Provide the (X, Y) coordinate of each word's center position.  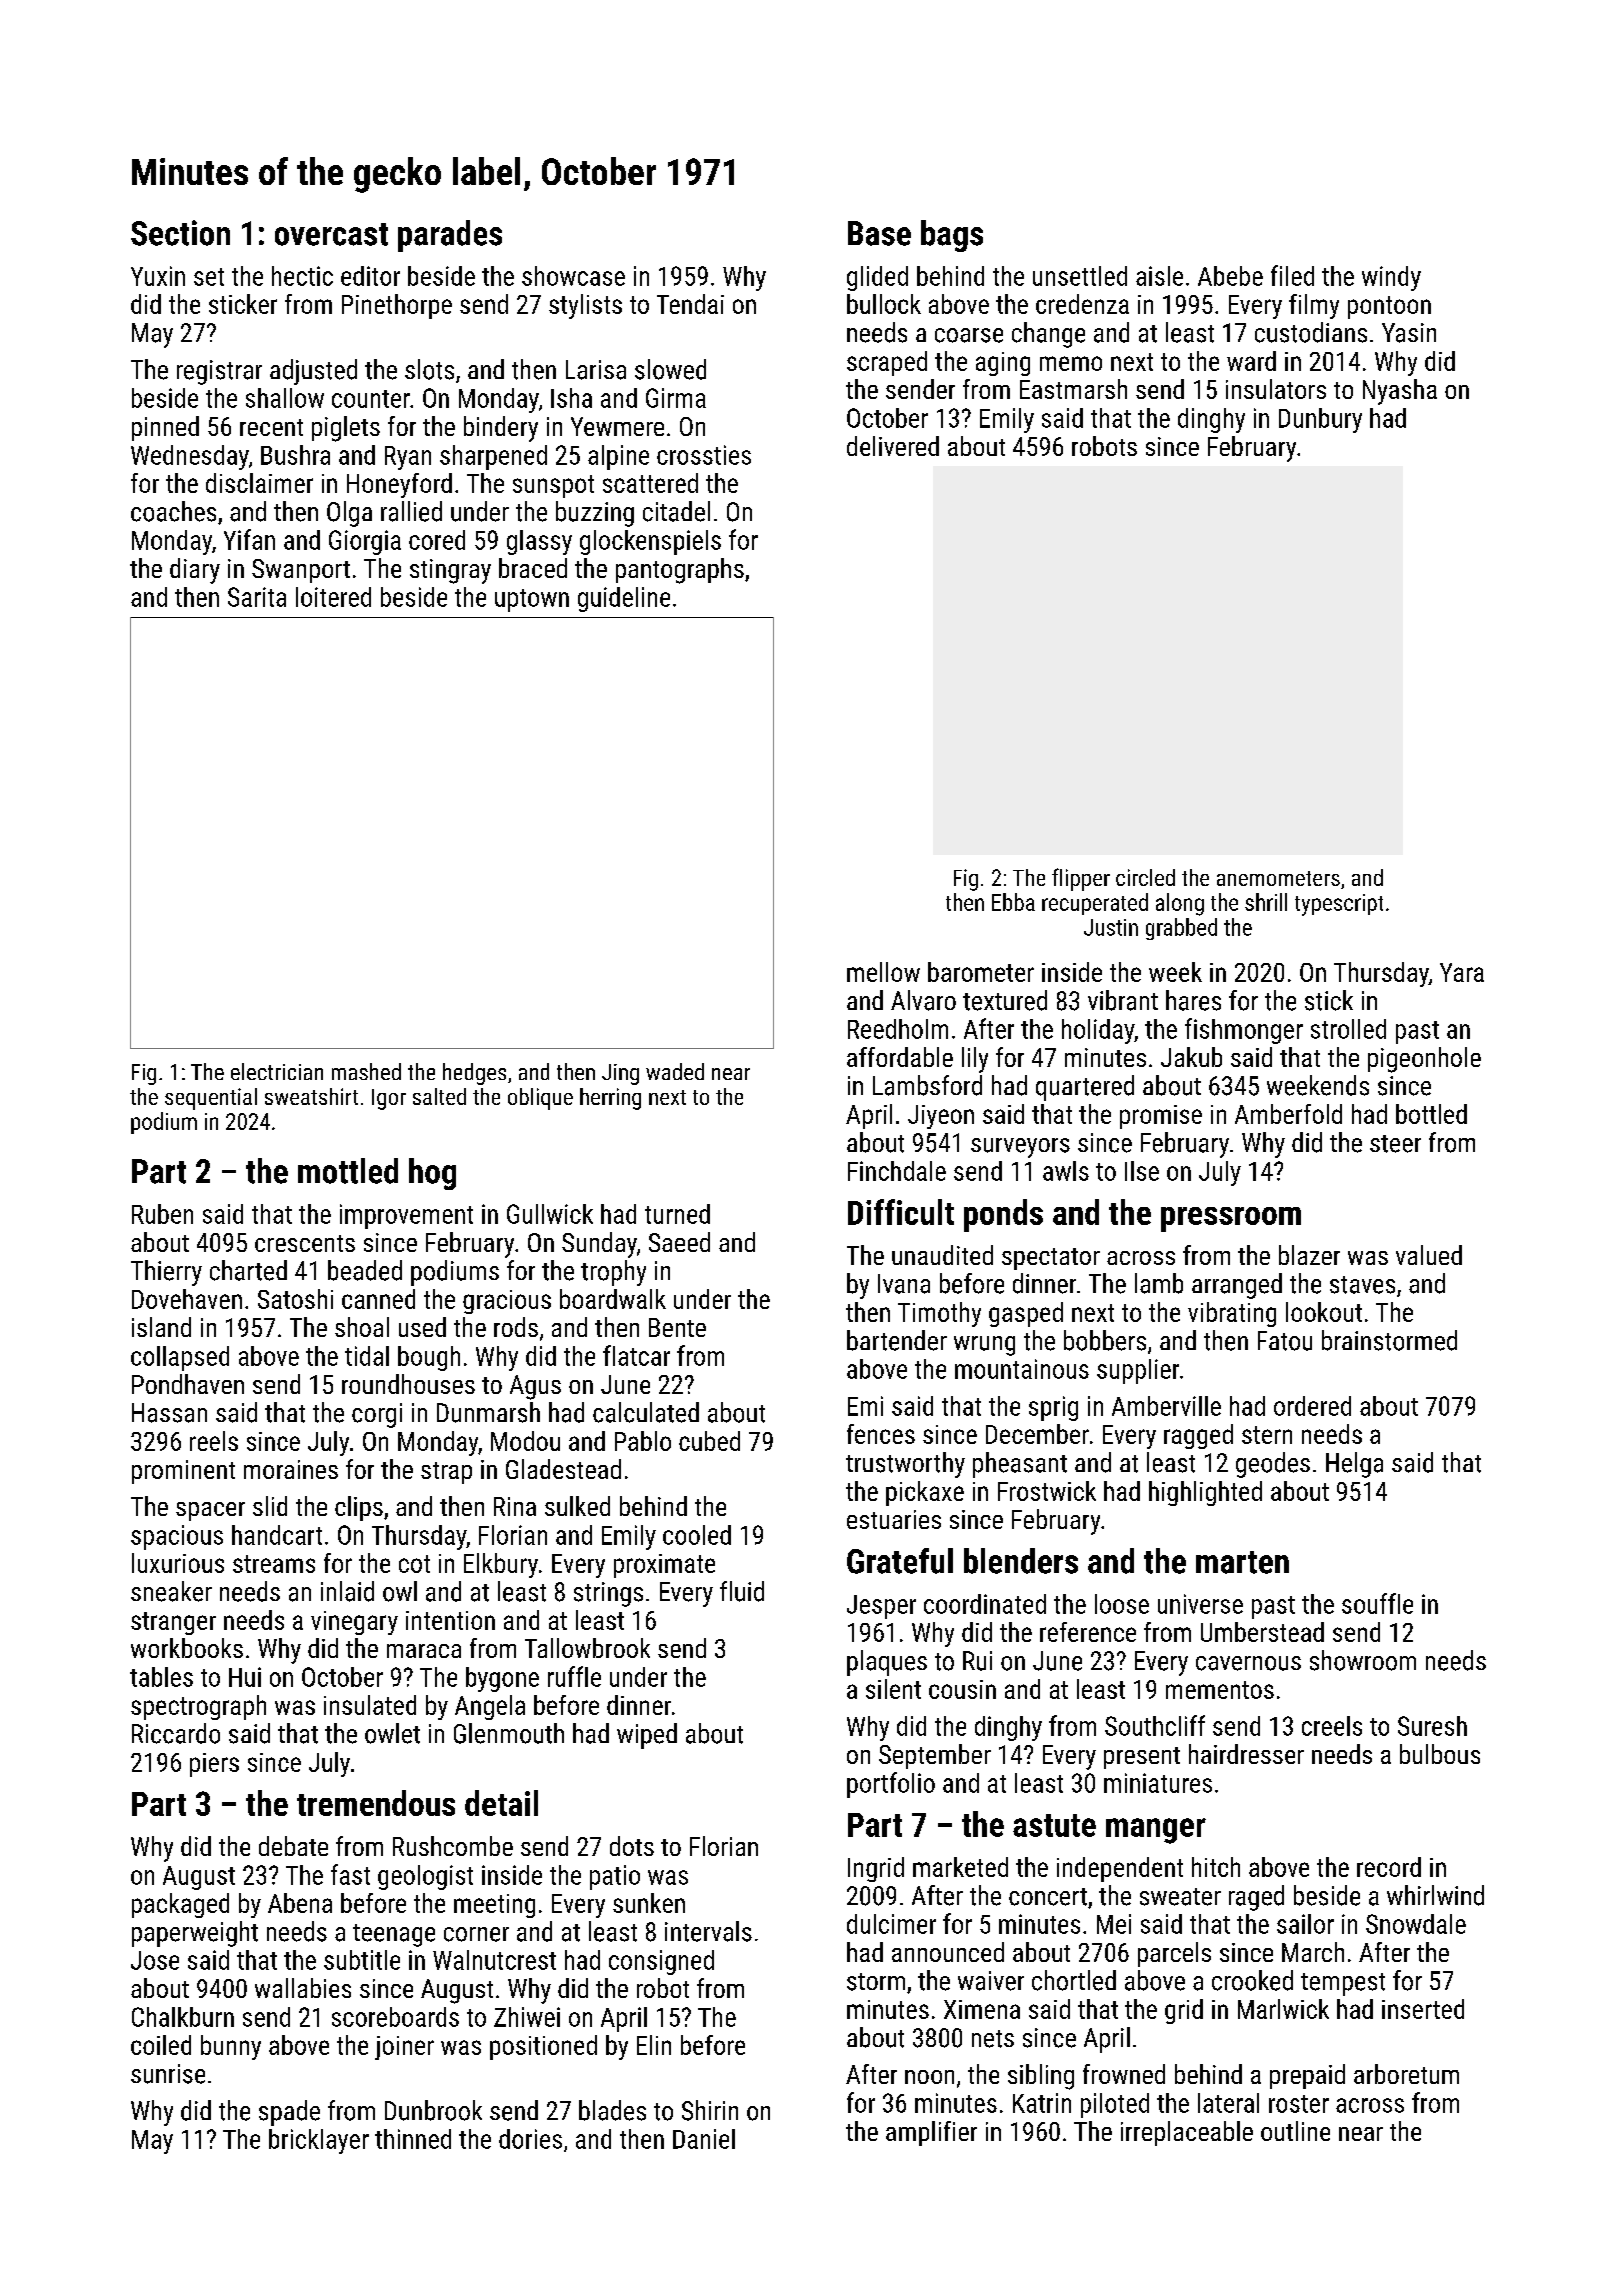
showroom (1363, 1660)
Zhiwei (527, 2017)
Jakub (1191, 1057)
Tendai (690, 304)
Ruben (162, 1214)
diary (195, 571)
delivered (893, 446)
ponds (1003, 1215)
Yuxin (158, 276)
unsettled (1080, 276)
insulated (370, 1705)
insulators (1276, 389)
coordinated (985, 1604)
